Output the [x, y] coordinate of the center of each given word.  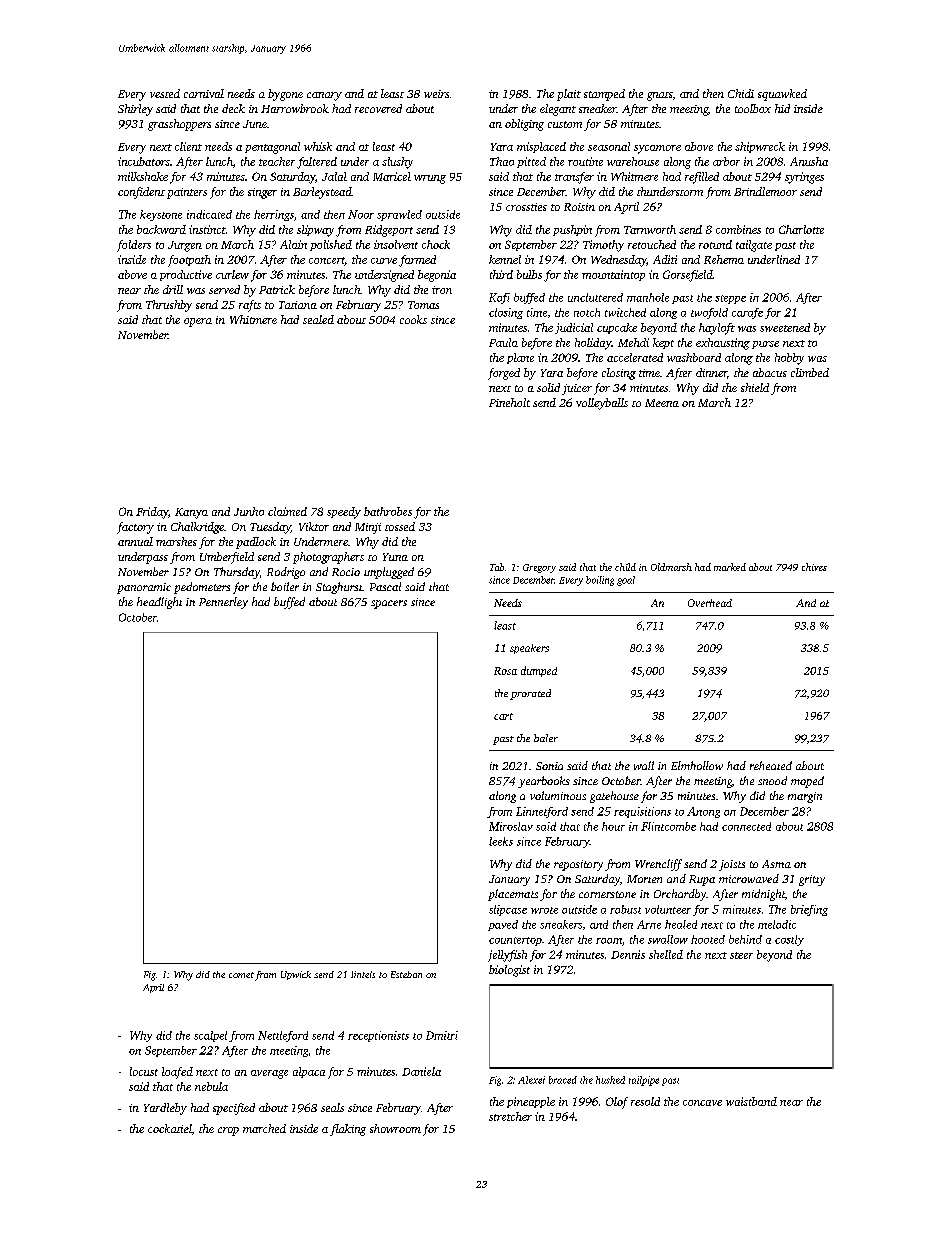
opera [198, 322]
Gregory [539, 568]
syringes [804, 178]
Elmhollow [697, 765]
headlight [159, 603]
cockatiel [170, 1128]
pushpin [572, 230]
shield [755, 387]
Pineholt [509, 402]
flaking [348, 1130]
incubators [144, 161]
